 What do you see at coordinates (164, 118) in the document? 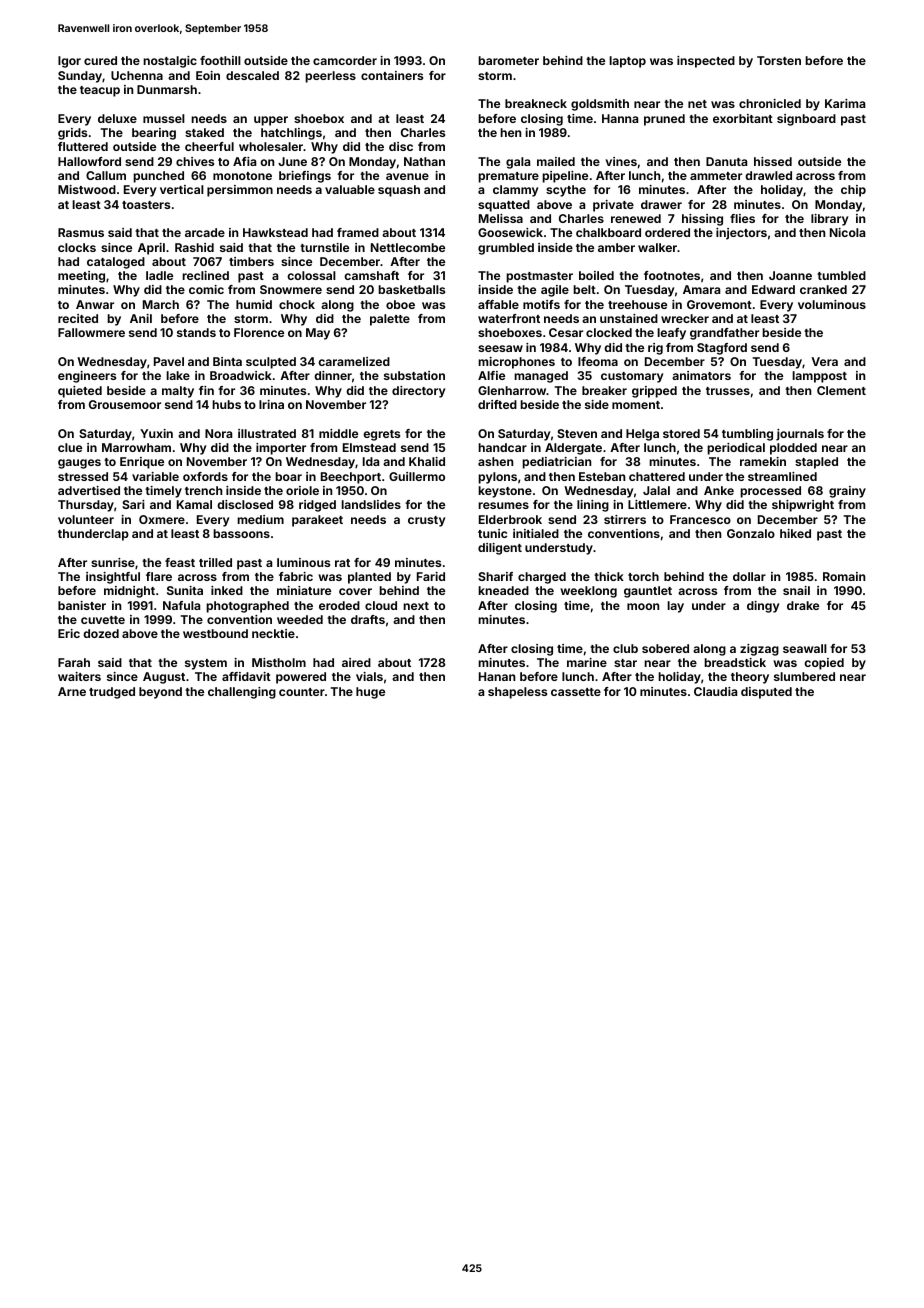
I see `mussel` at bounding box center [164, 118].
